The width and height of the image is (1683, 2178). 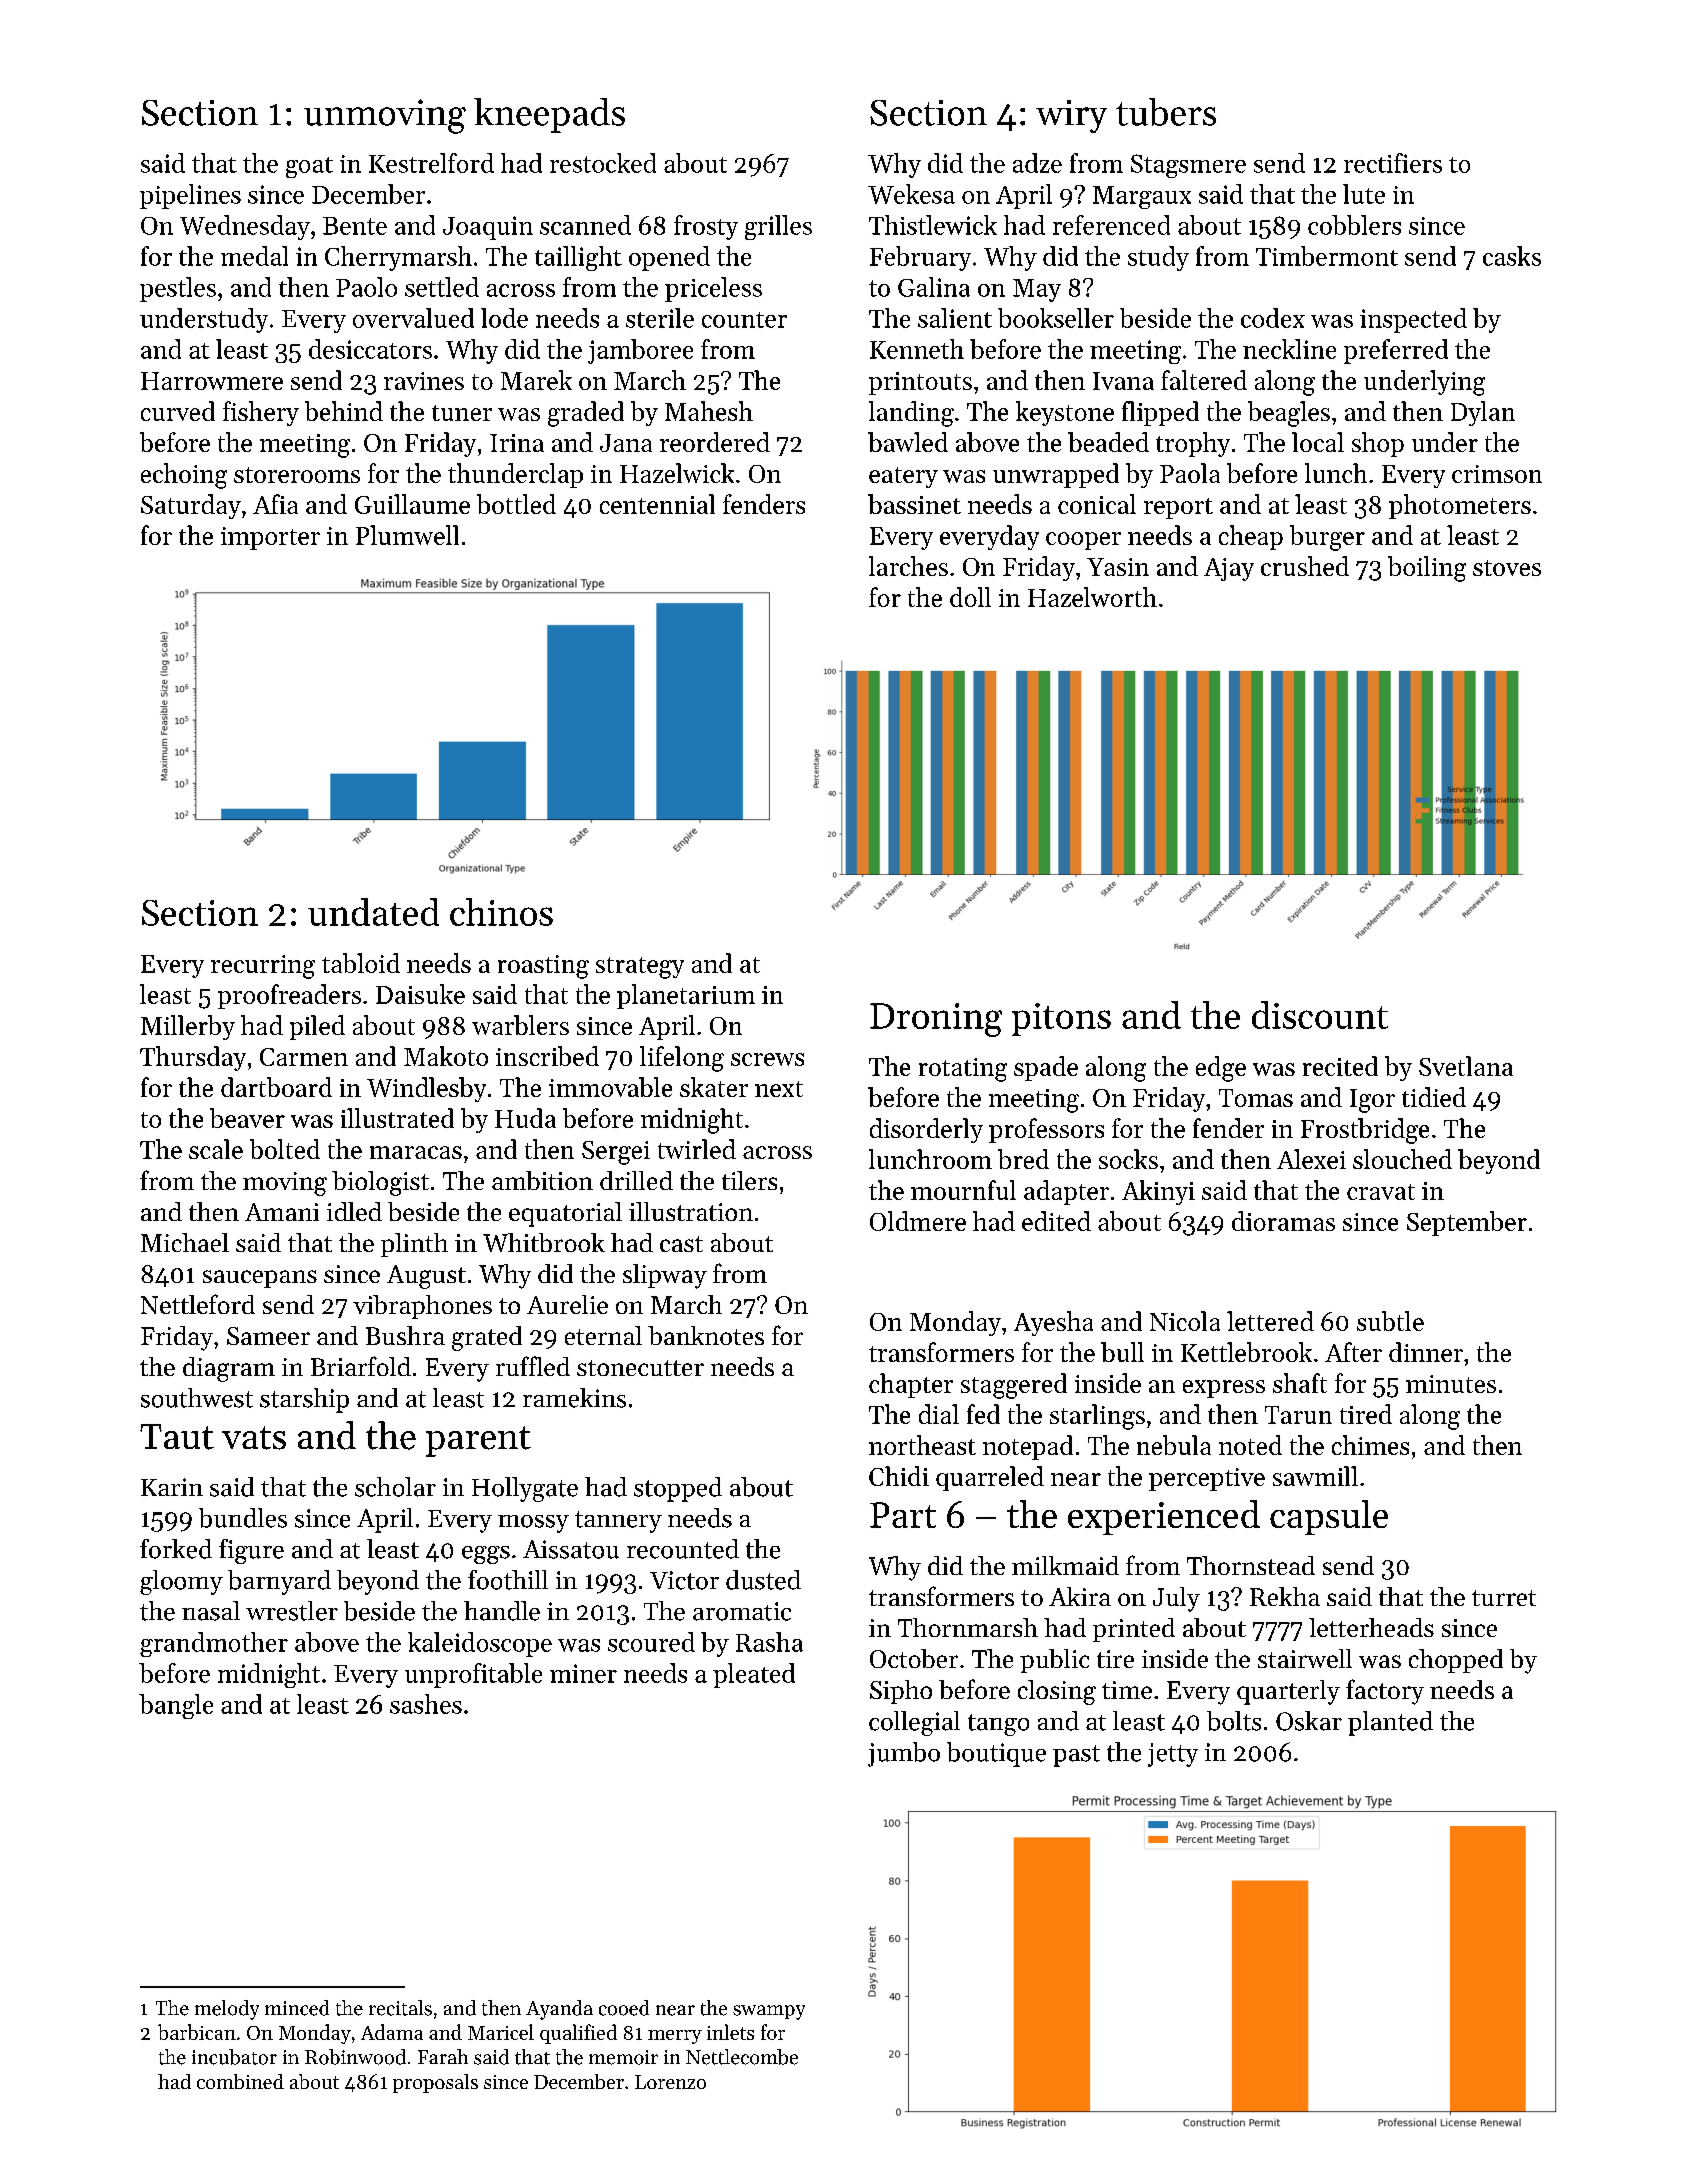 What do you see at coordinates (395, 1487) in the image?
I see `scholar` at bounding box center [395, 1487].
